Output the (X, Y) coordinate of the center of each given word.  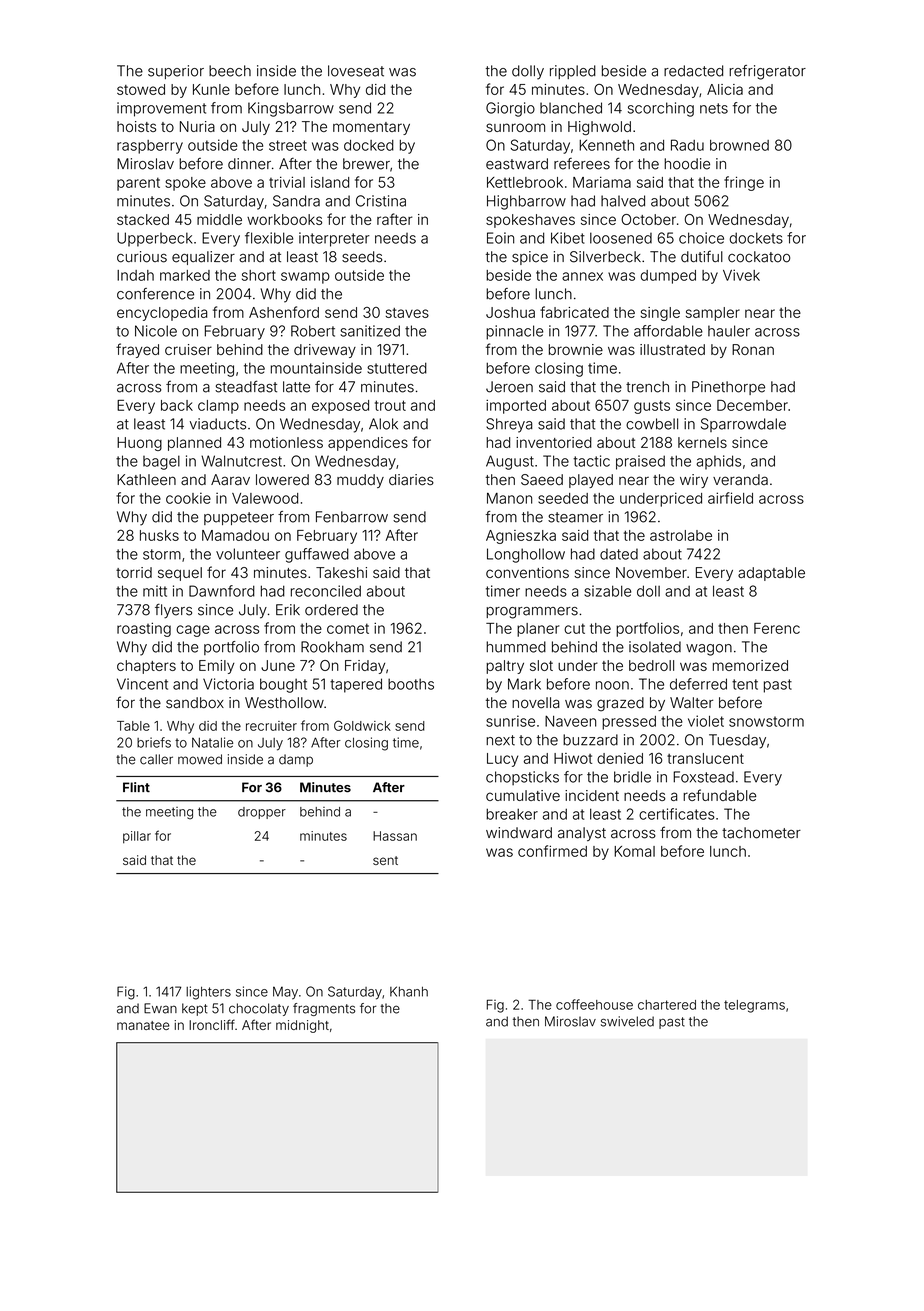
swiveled (627, 1021)
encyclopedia (162, 314)
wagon (709, 650)
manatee (143, 1025)
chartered (667, 1005)
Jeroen (509, 387)
